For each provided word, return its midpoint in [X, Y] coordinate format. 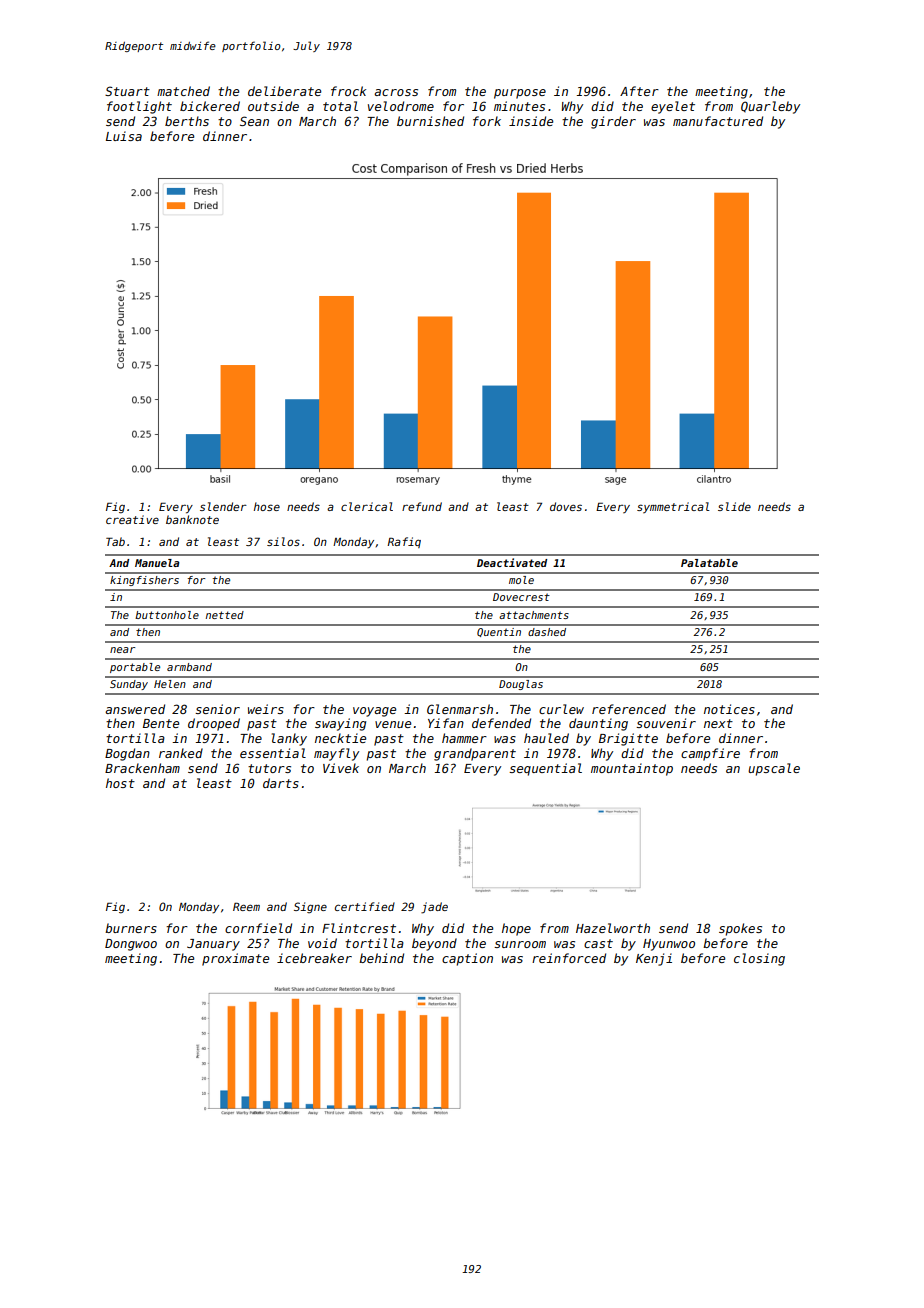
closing [759, 959]
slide [734, 506]
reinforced [569, 958]
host [120, 783]
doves [566, 506]
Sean [254, 121]
